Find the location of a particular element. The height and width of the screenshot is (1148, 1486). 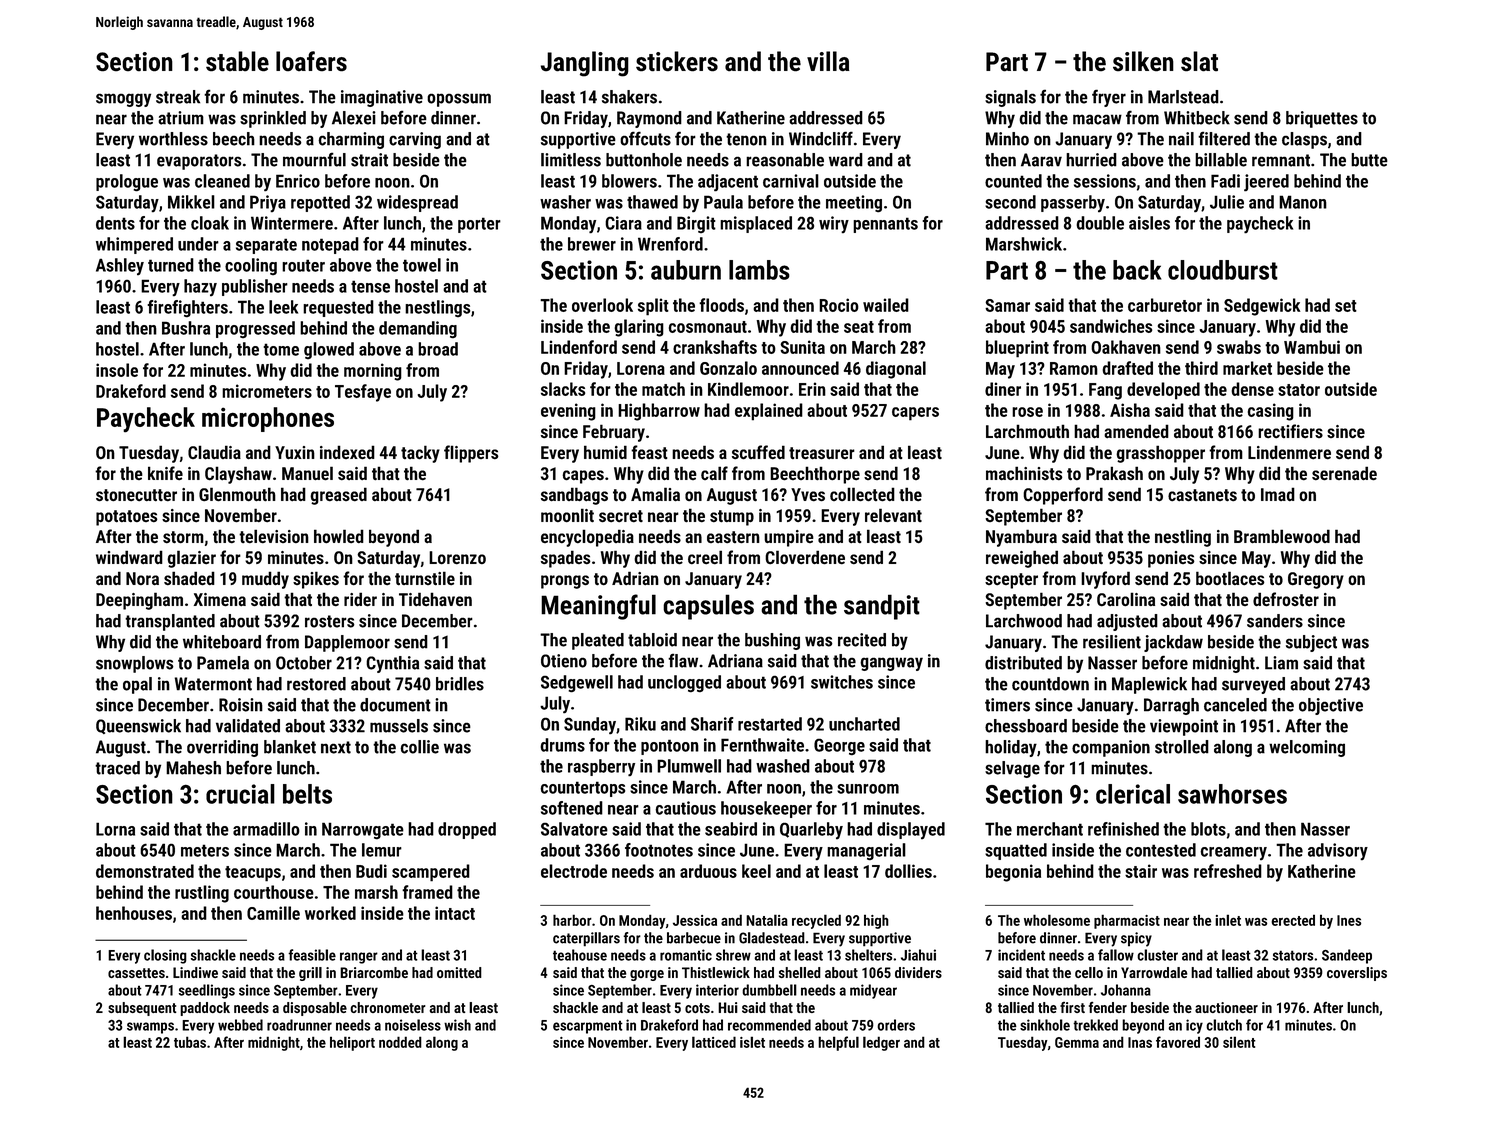

armadillo is located at coordinates (266, 829).
